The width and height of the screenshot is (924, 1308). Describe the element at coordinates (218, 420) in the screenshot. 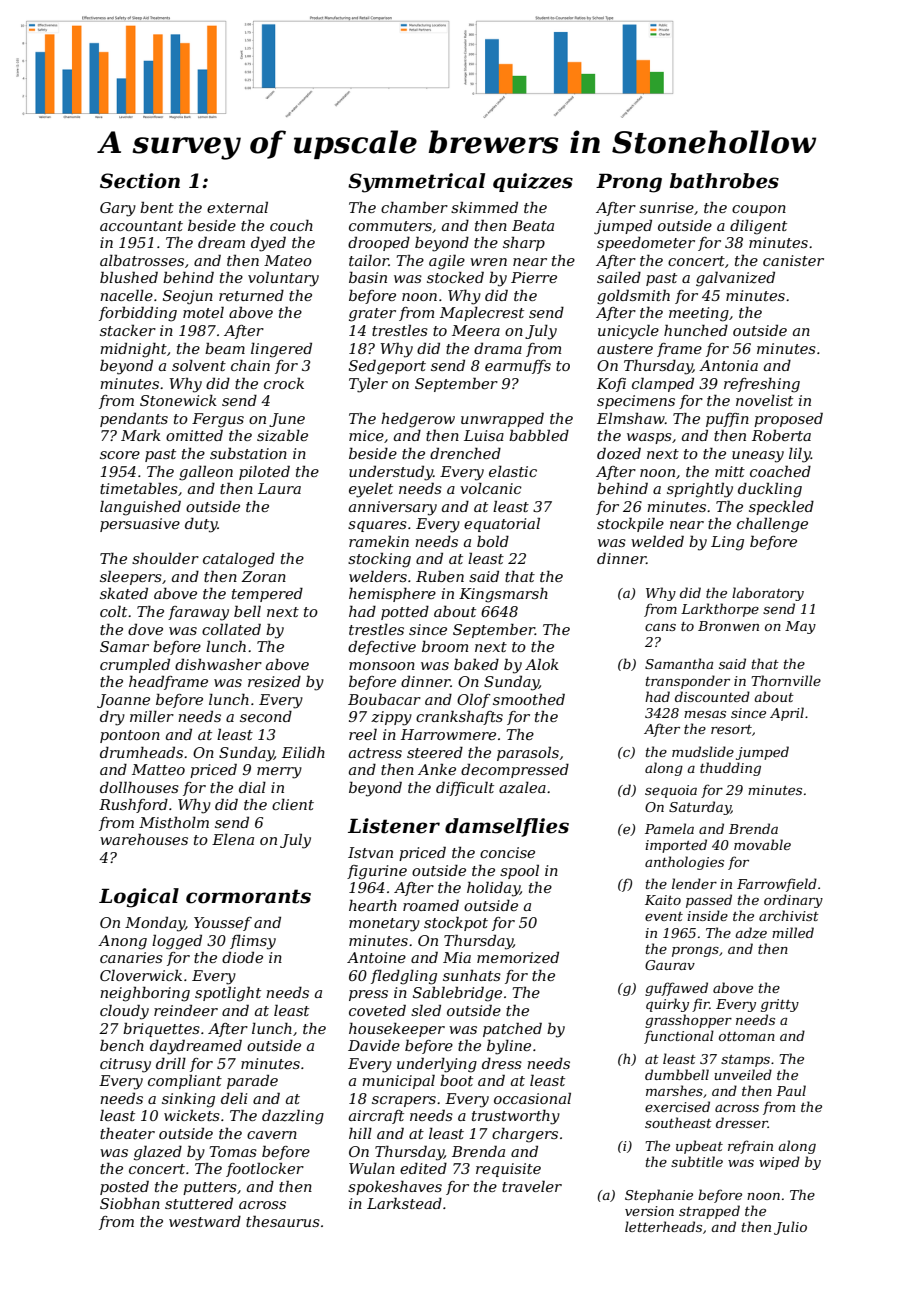

I see `Fergus` at that location.
